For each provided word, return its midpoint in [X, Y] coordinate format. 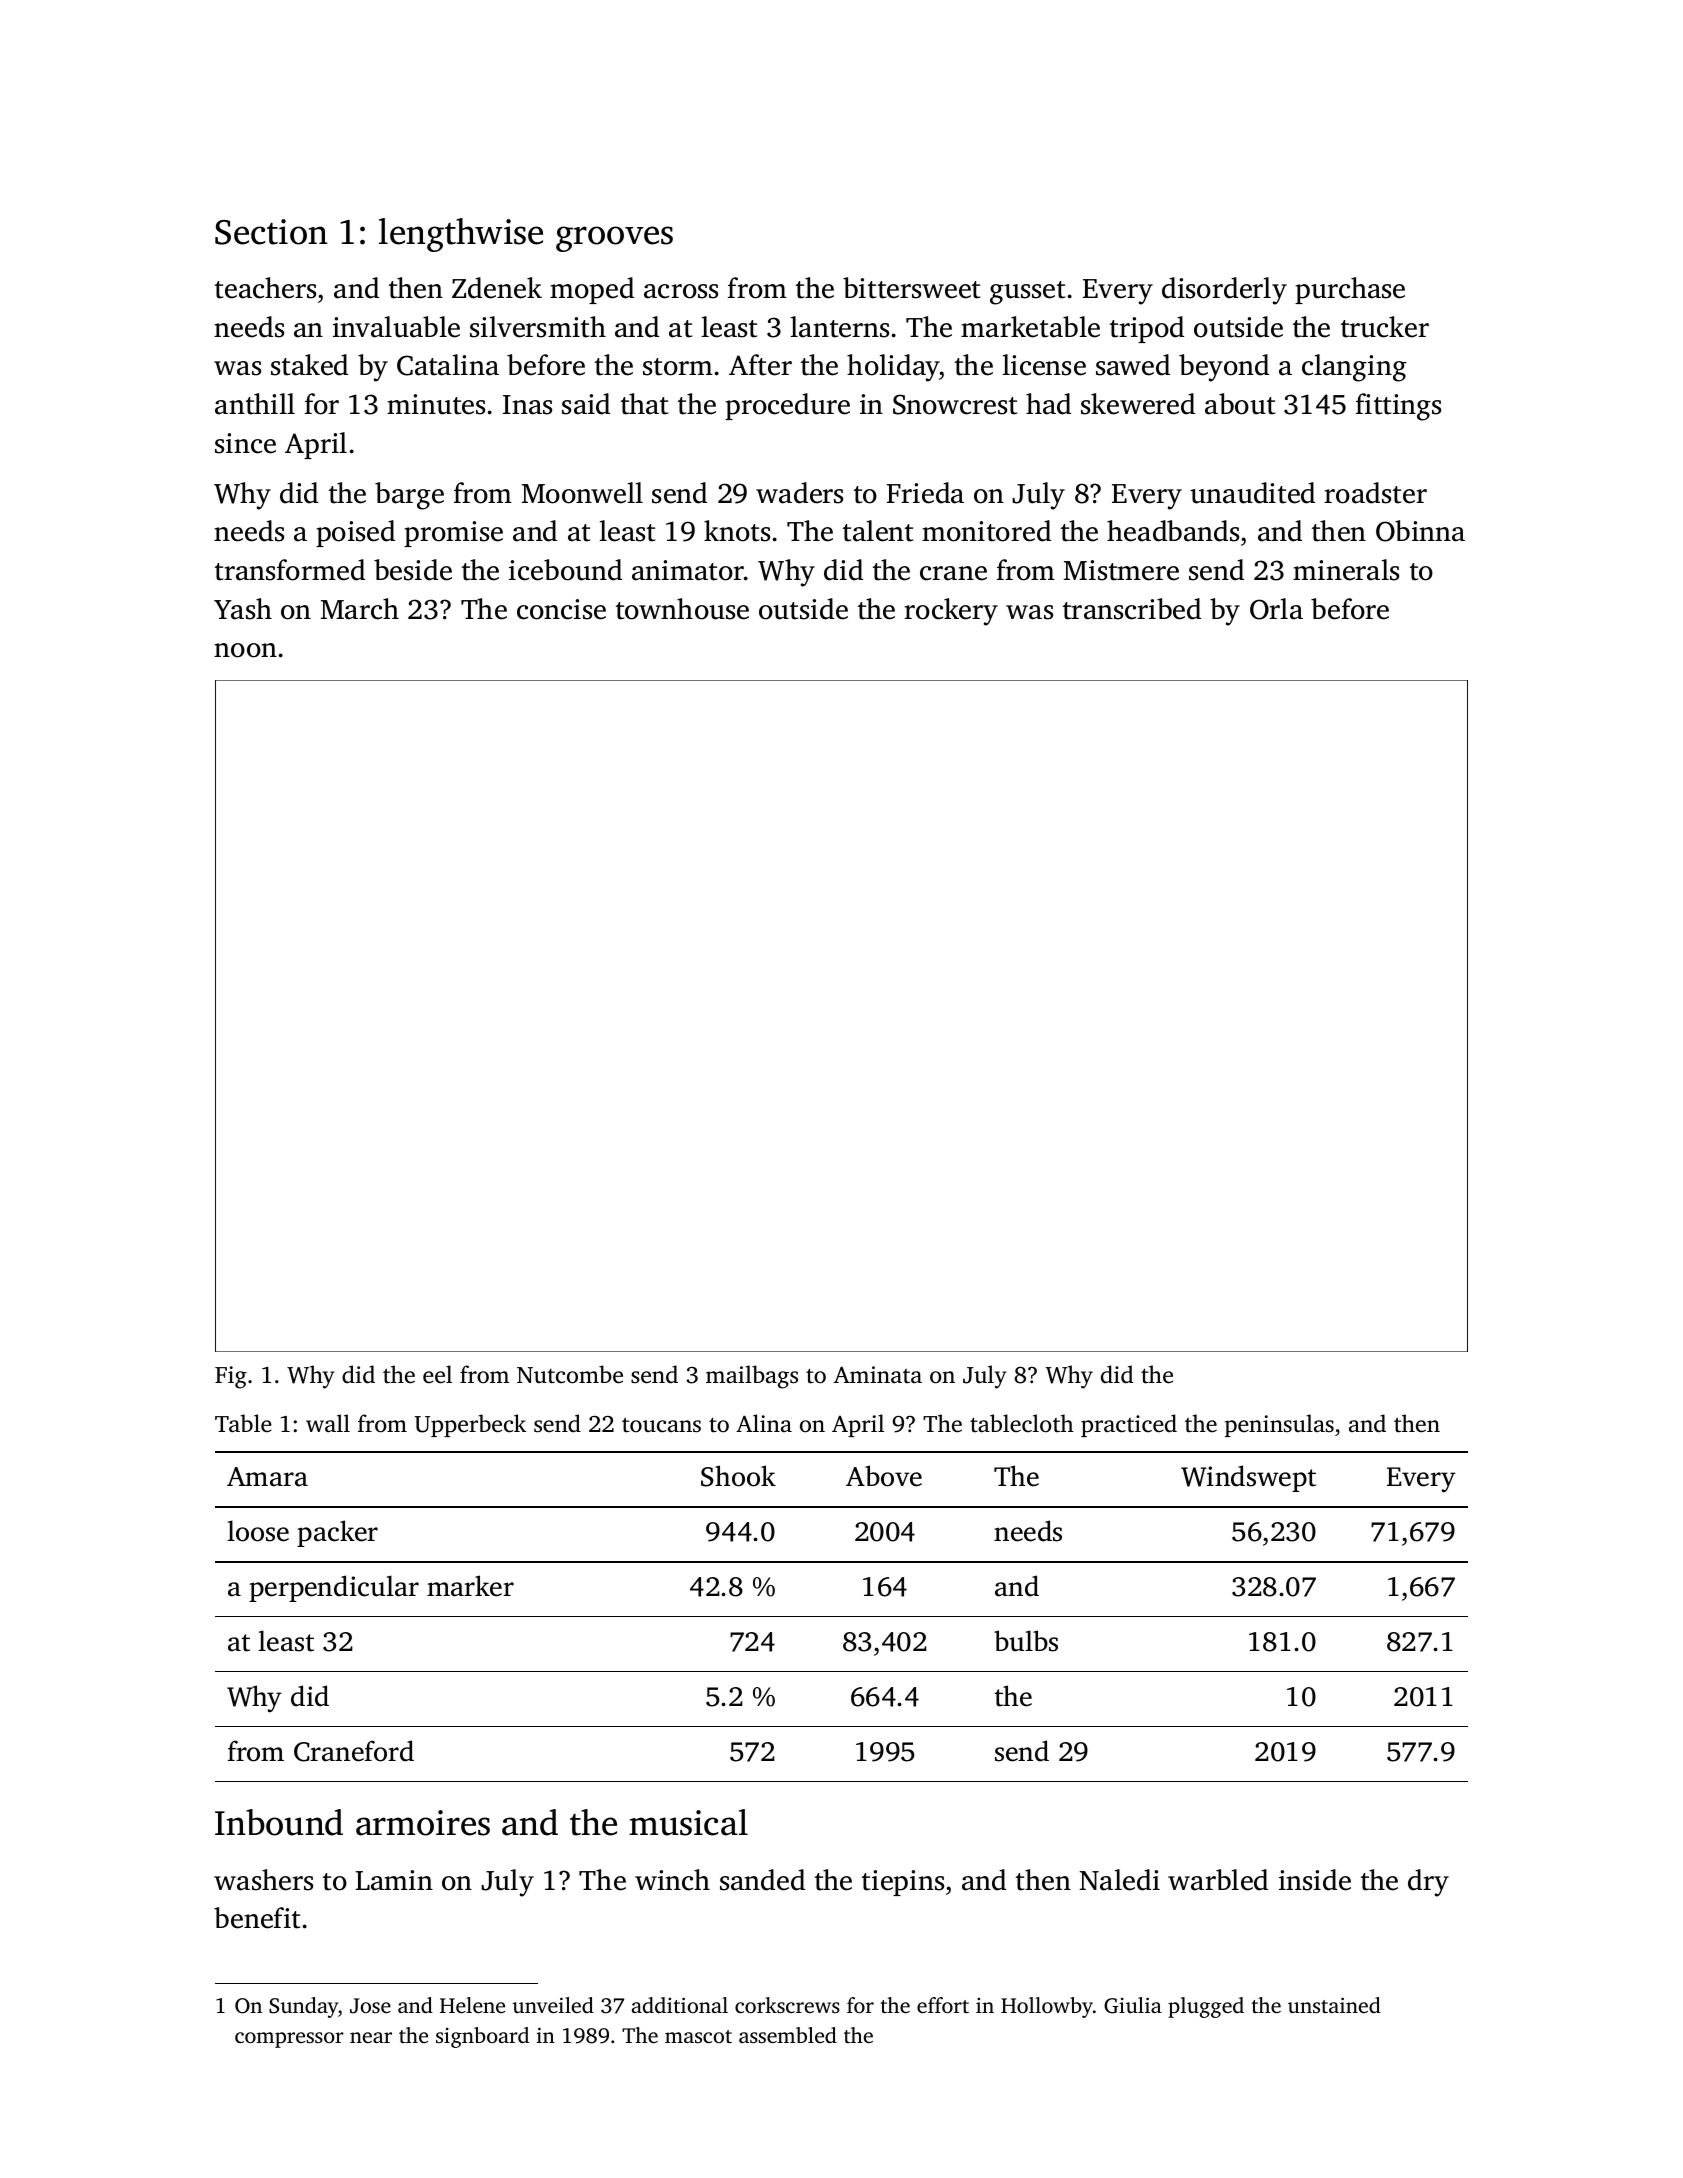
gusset [1027, 293]
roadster [1375, 493]
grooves [614, 239]
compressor [289, 2040]
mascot [698, 2036]
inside [1315, 1880]
